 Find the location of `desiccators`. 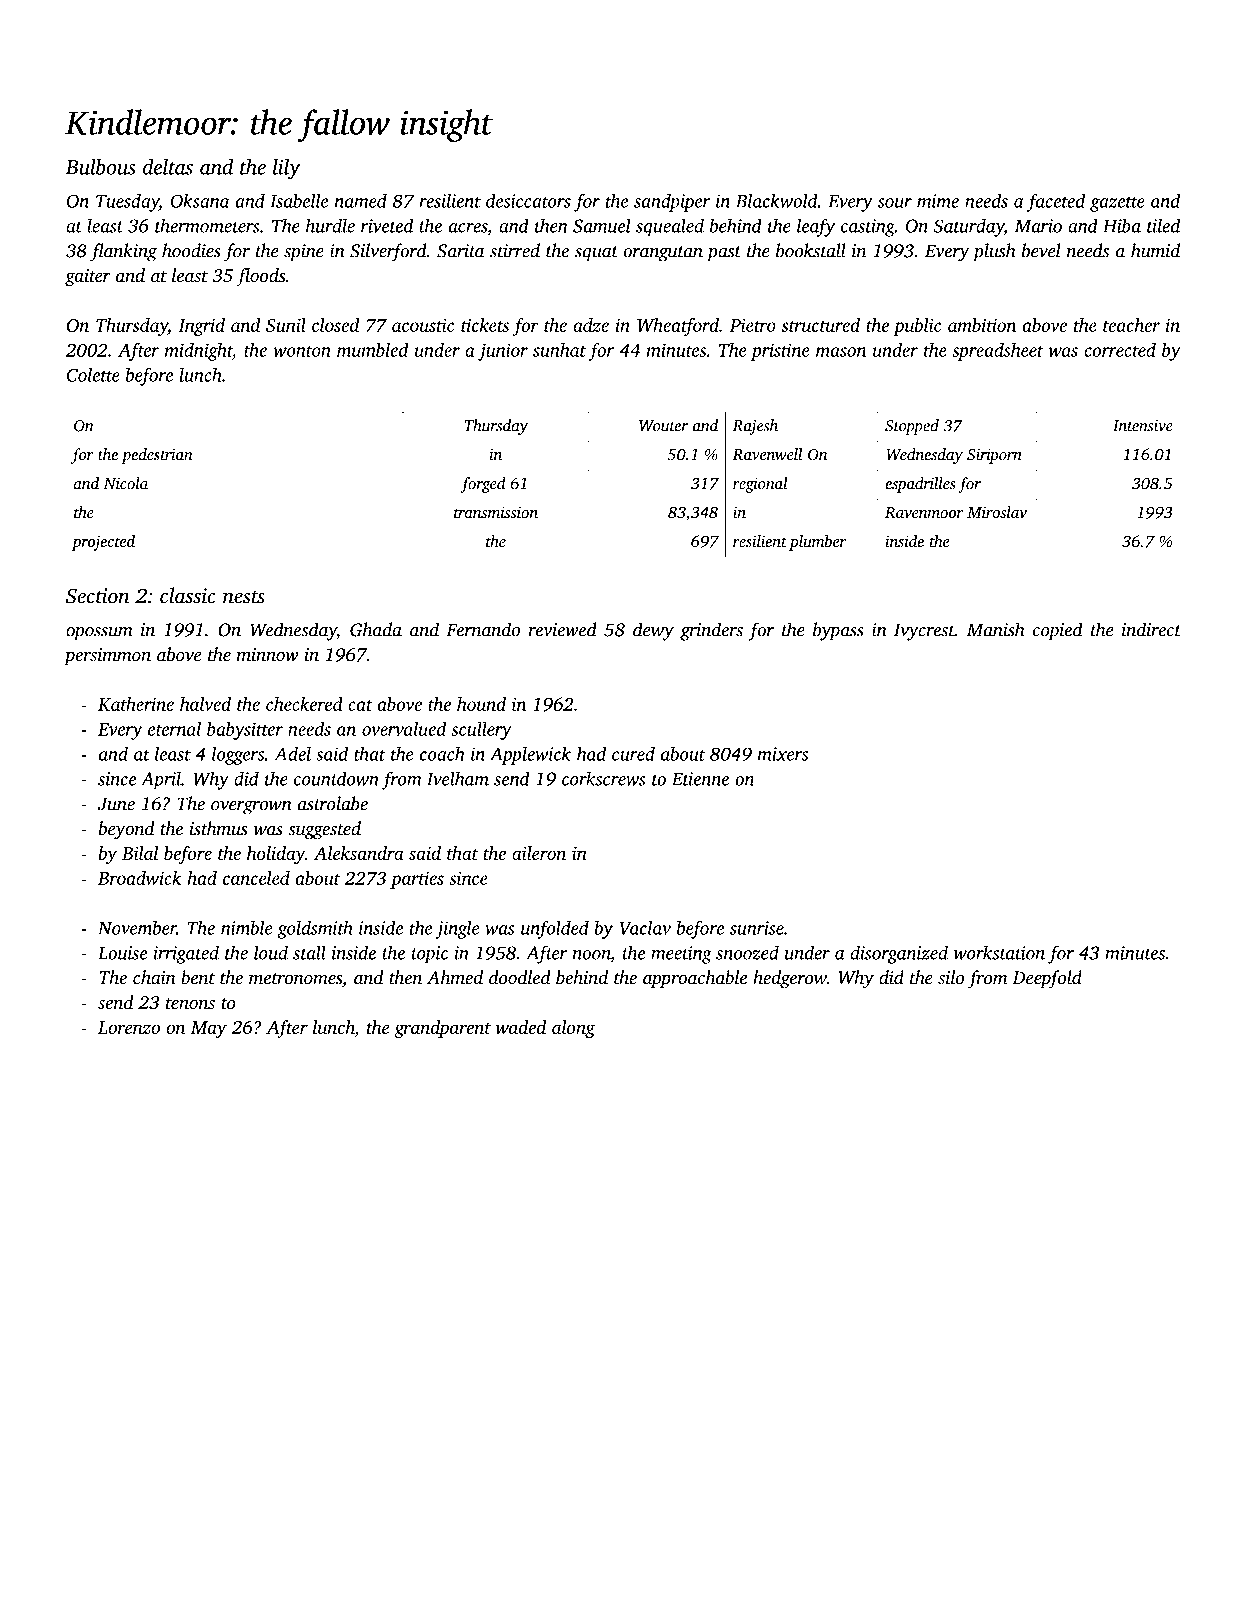

desiccators is located at coordinates (528, 200).
